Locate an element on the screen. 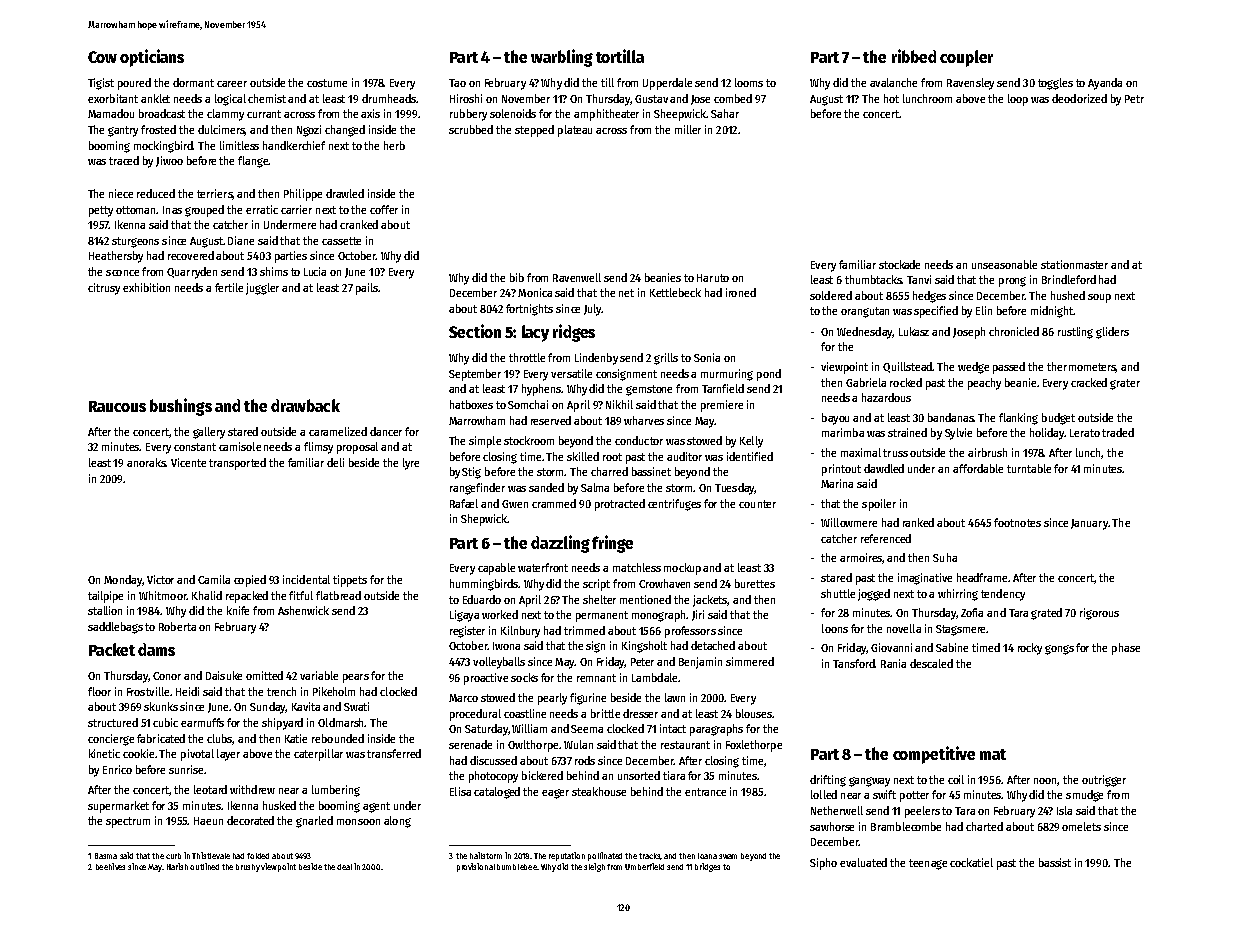 The height and width of the screenshot is (952, 1233). deodorized is located at coordinates (1079, 98).
